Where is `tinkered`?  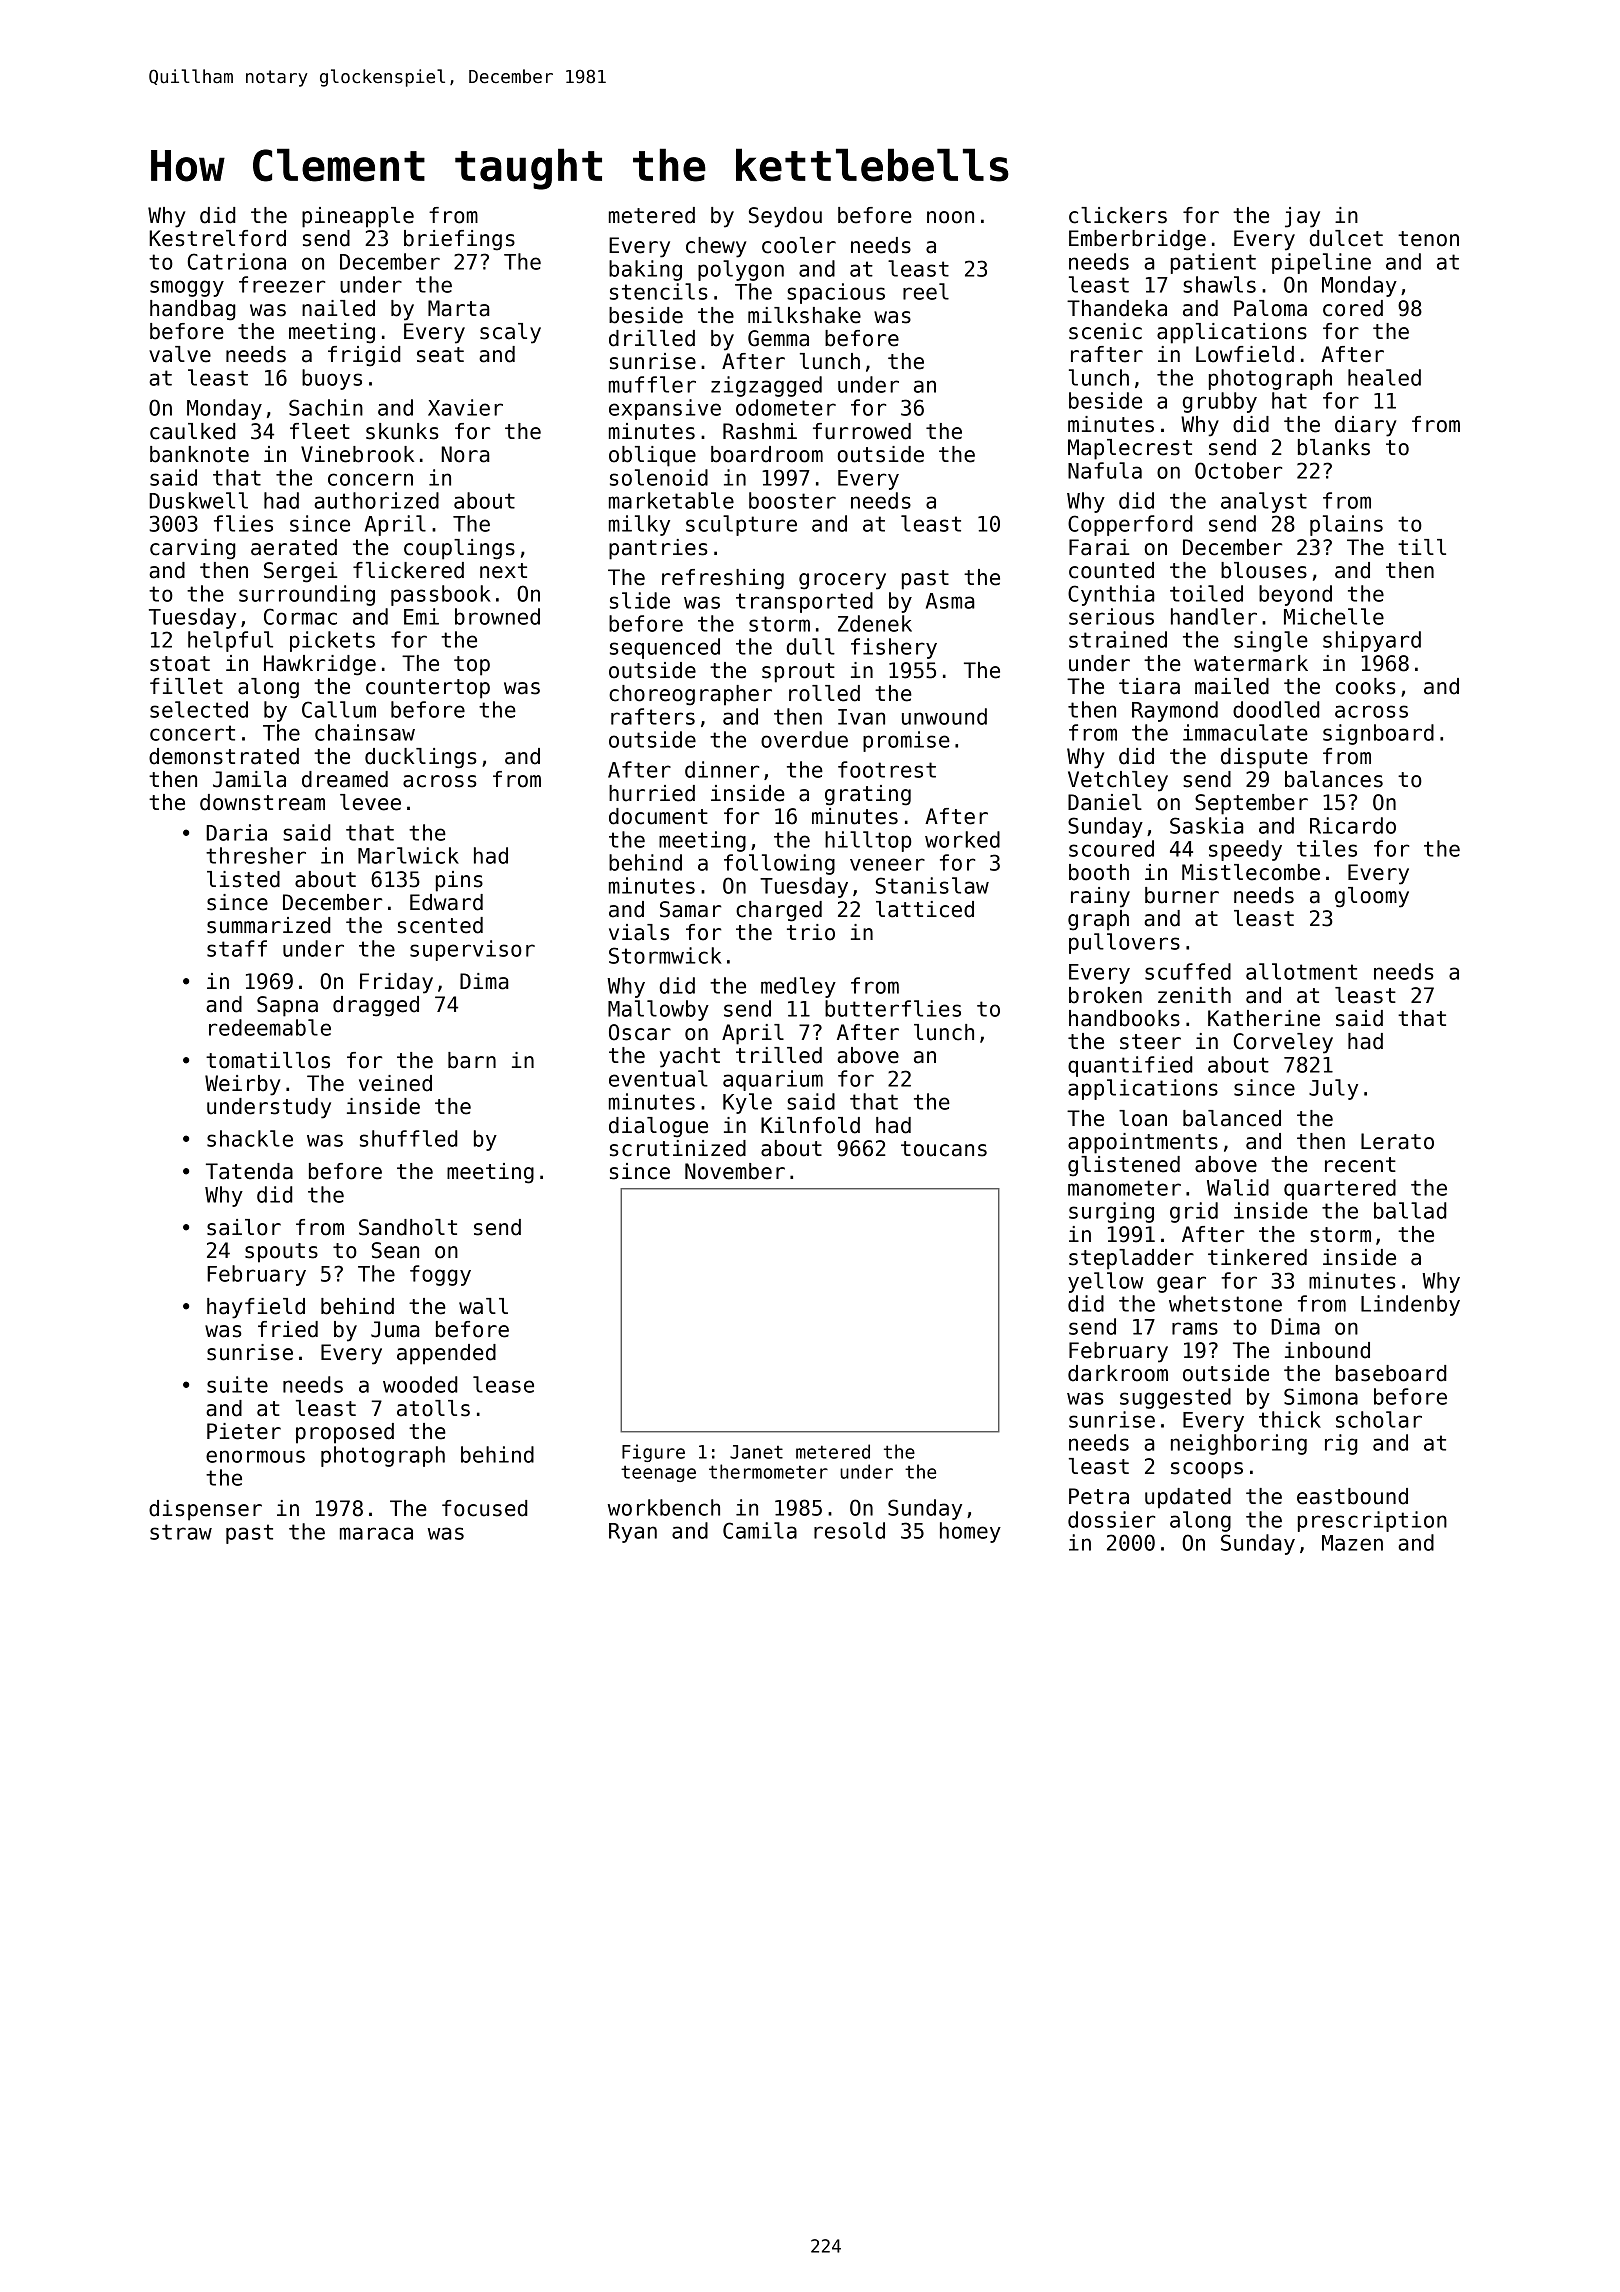
tinkered is located at coordinates (1257, 1257).
